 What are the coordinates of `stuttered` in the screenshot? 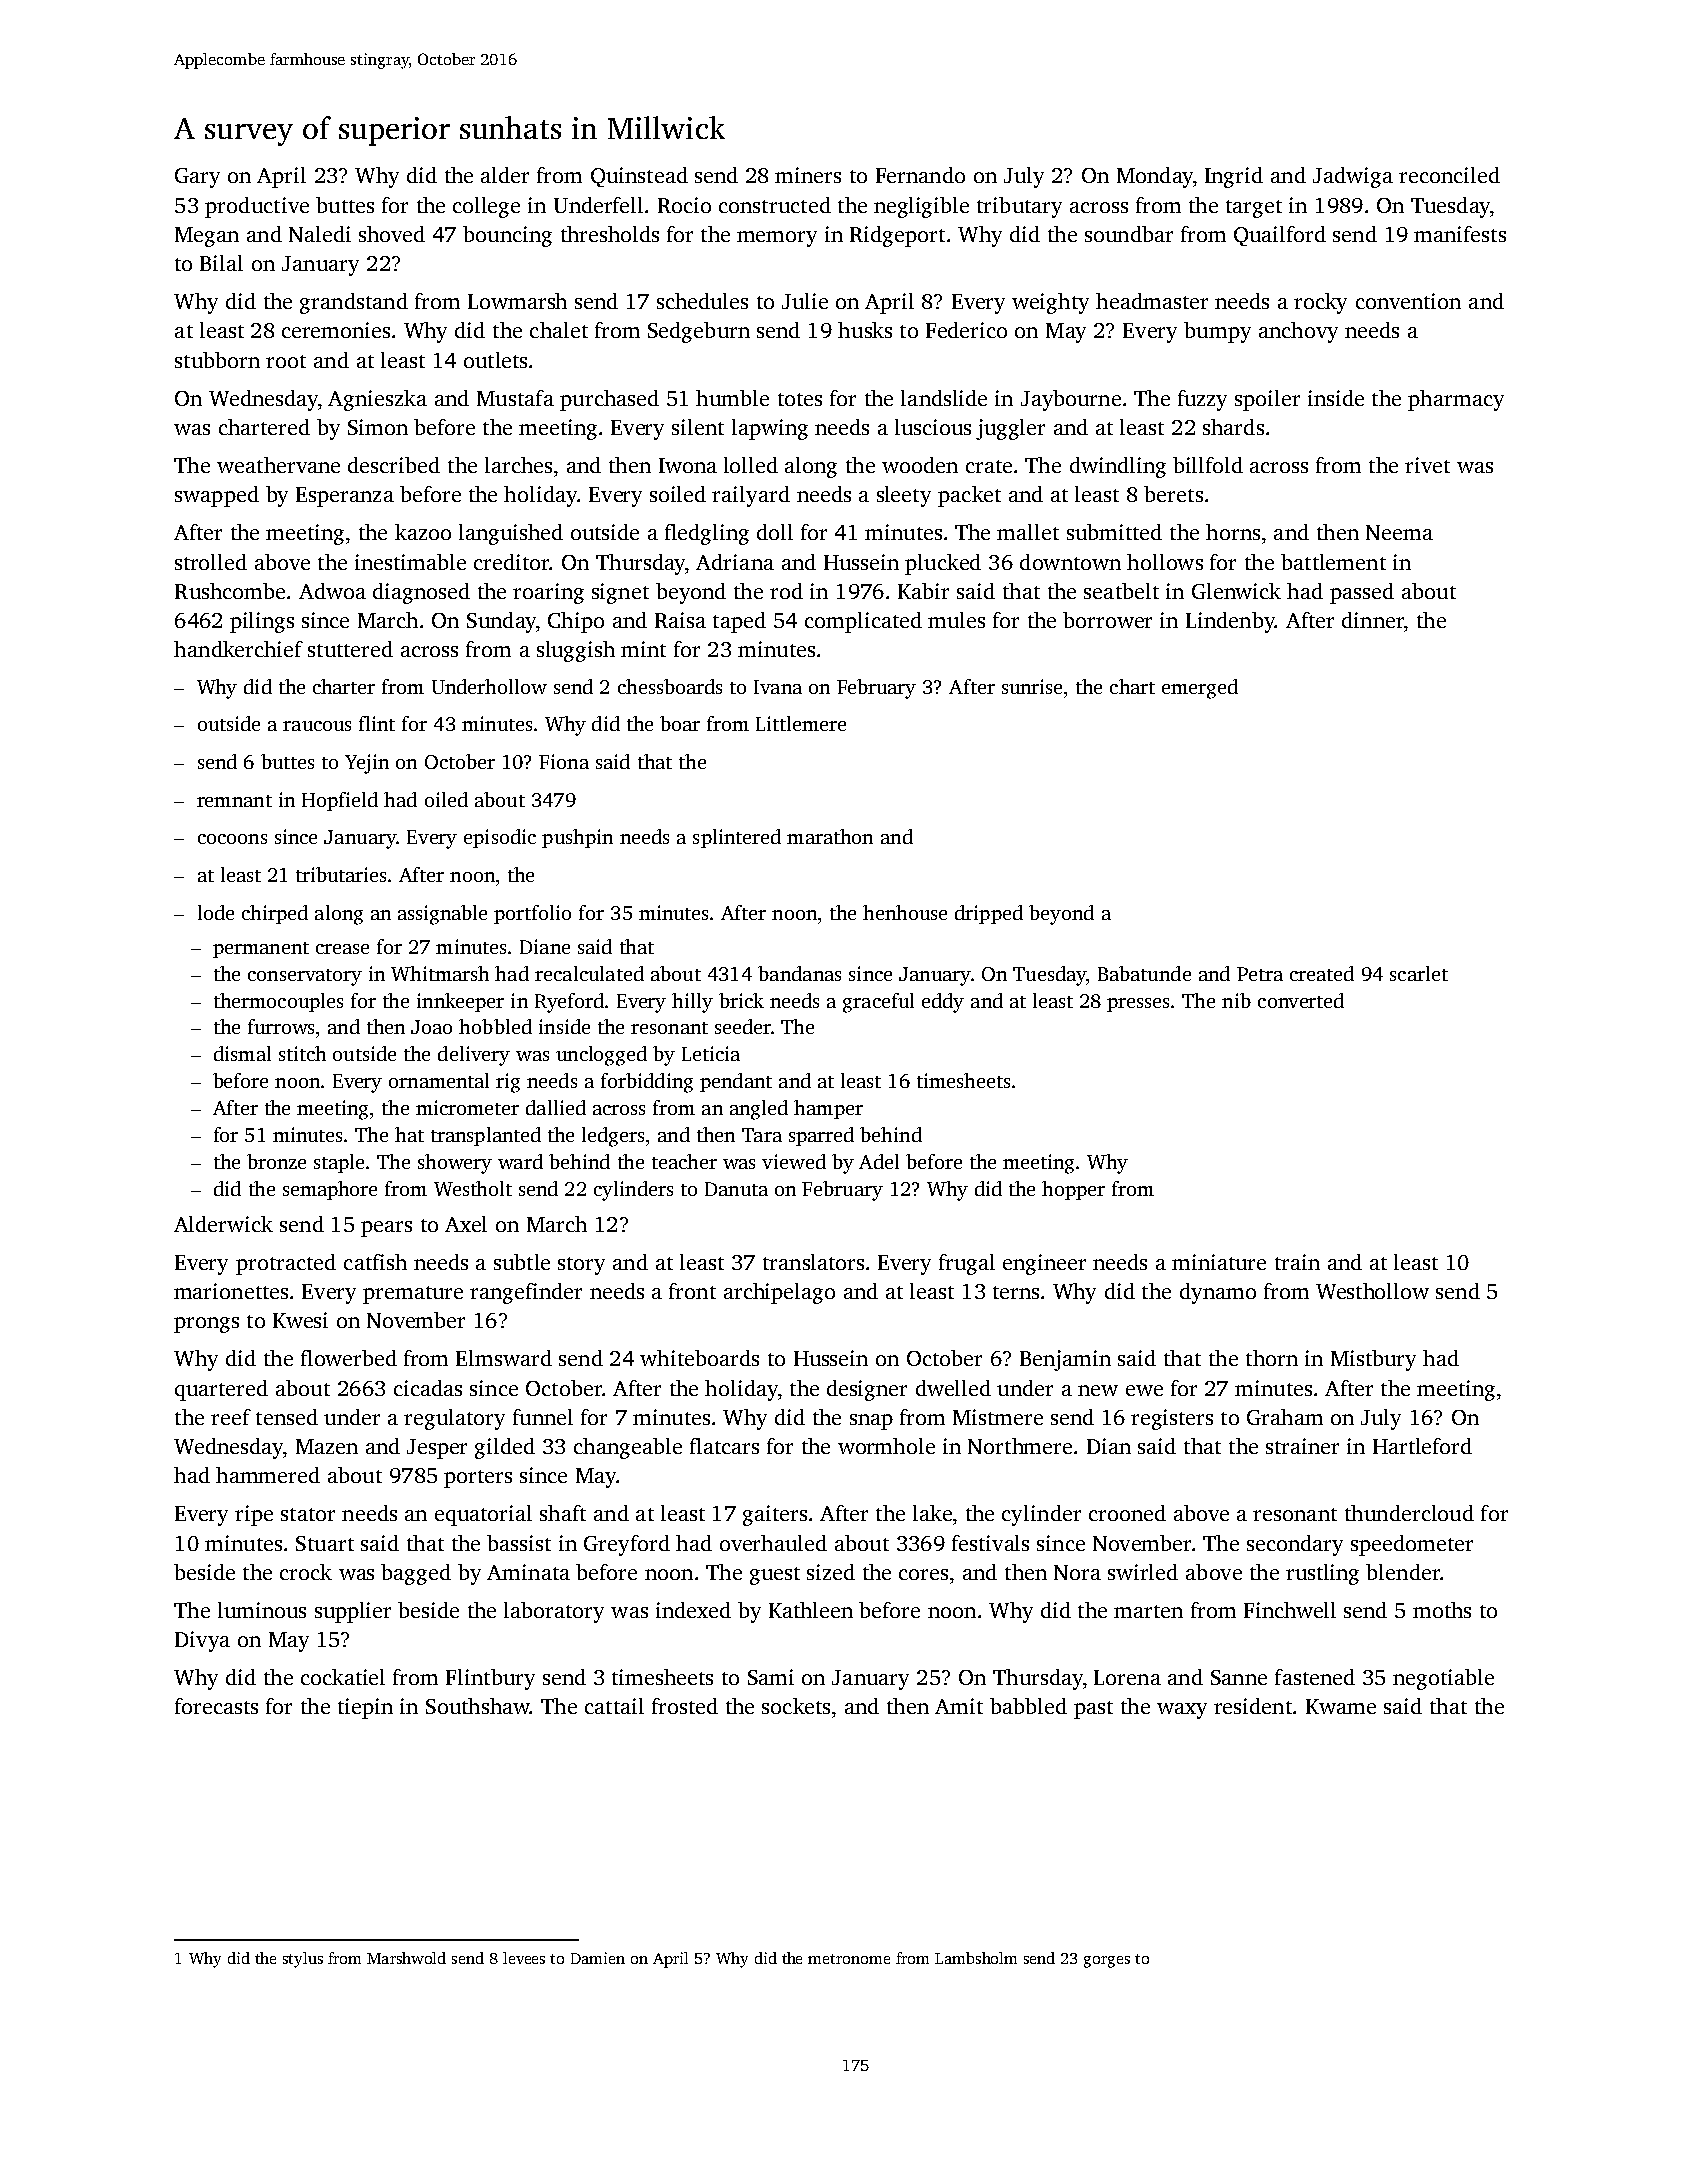 It's located at (350, 649).
